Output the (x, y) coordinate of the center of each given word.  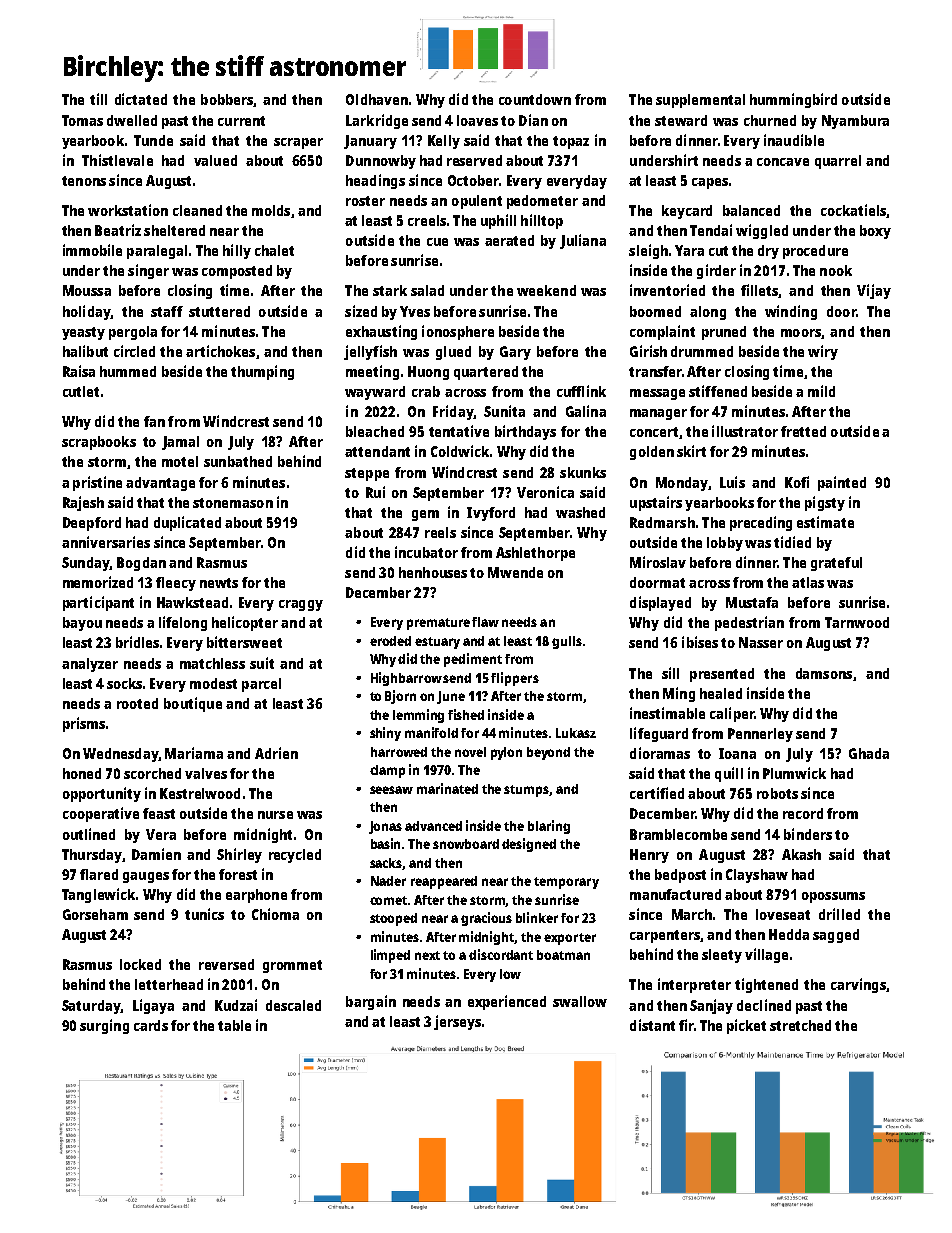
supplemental (700, 101)
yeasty (83, 333)
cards (151, 1025)
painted (842, 483)
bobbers (227, 99)
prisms (84, 724)
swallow (580, 1001)
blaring (549, 827)
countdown (535, 99)
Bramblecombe (678, 834)
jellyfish (370, 352)
